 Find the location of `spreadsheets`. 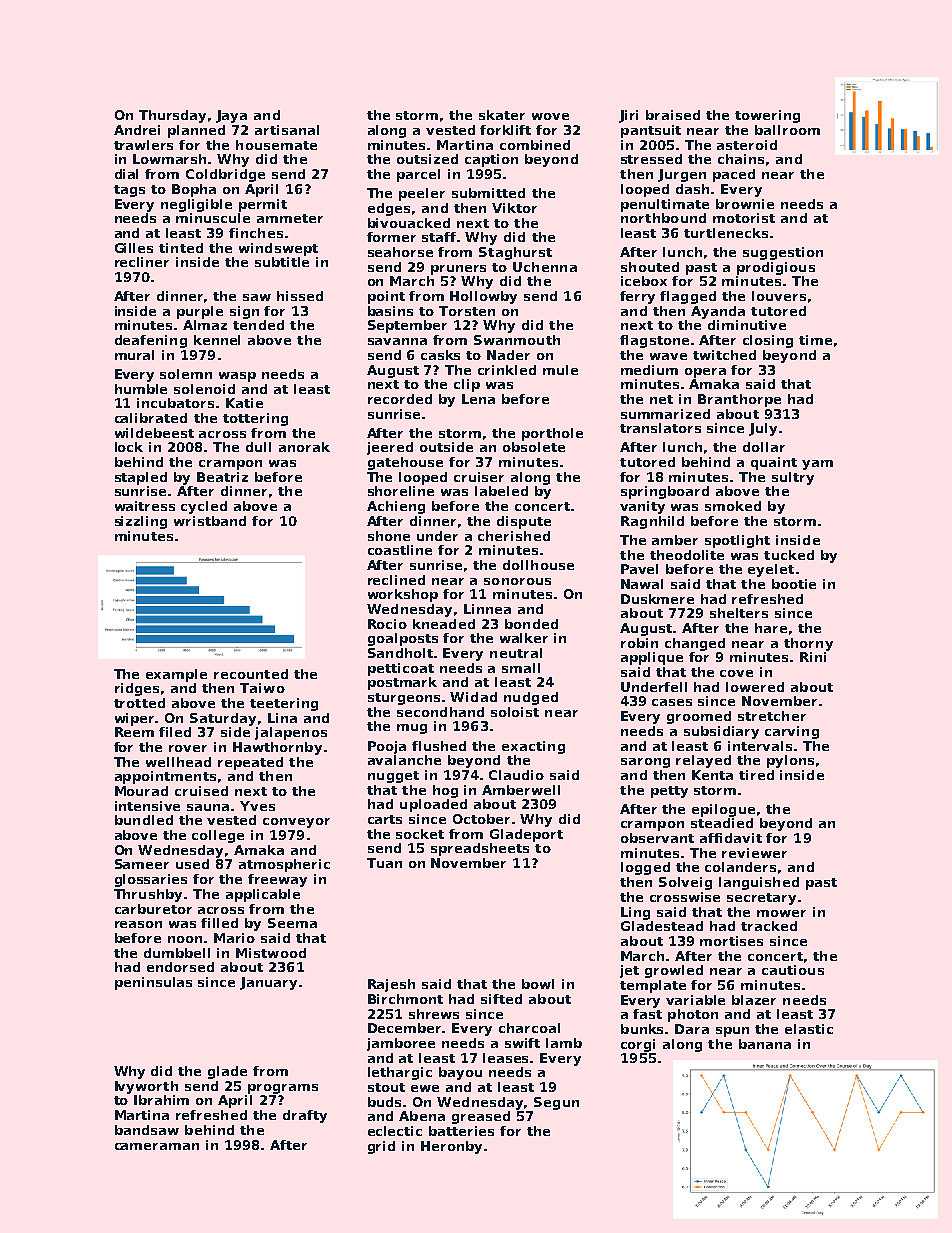

spreadsheets is located at coordinates (480, 849).
